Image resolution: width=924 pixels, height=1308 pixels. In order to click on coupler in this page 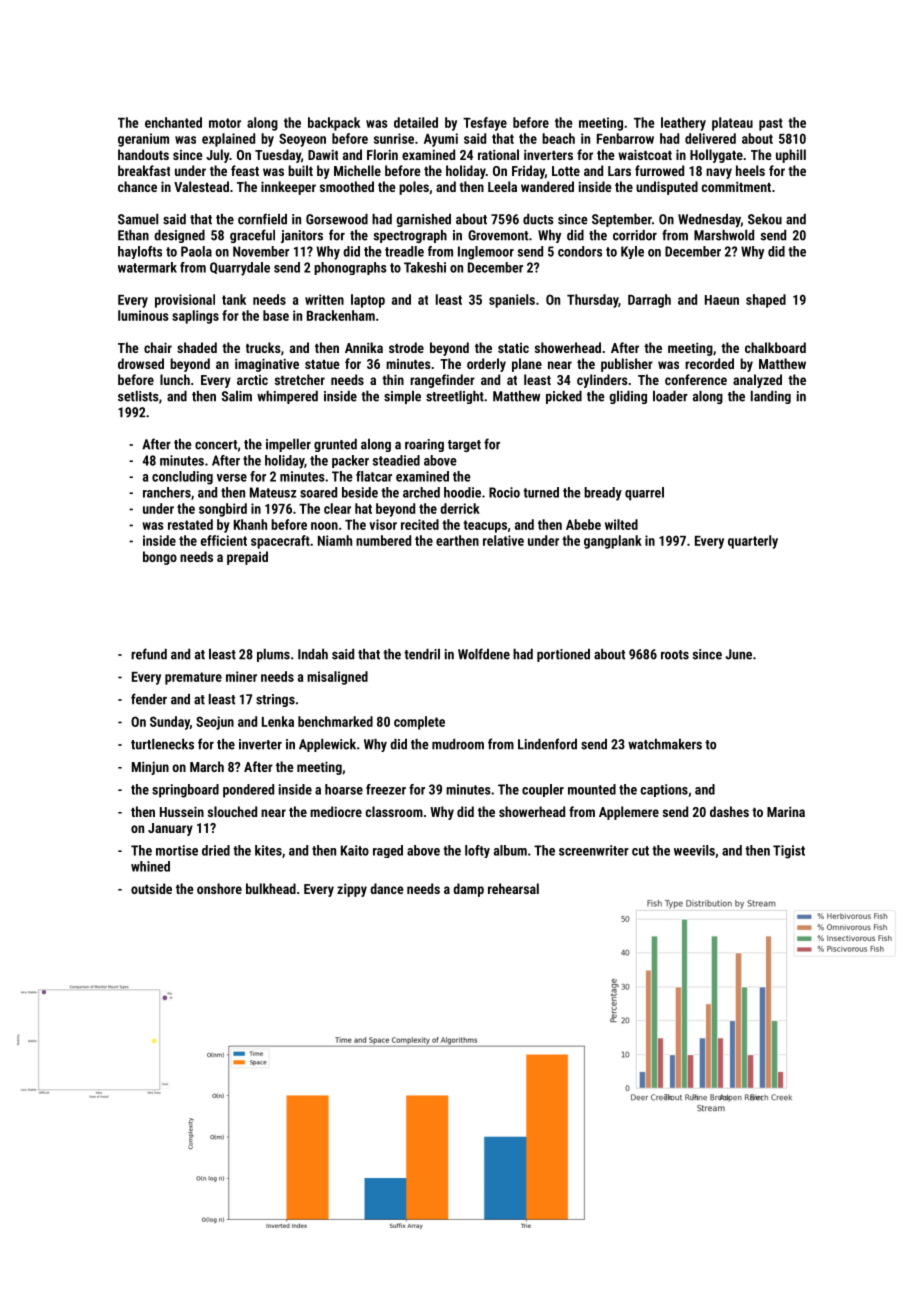, I will do `click(543, 790)`.
